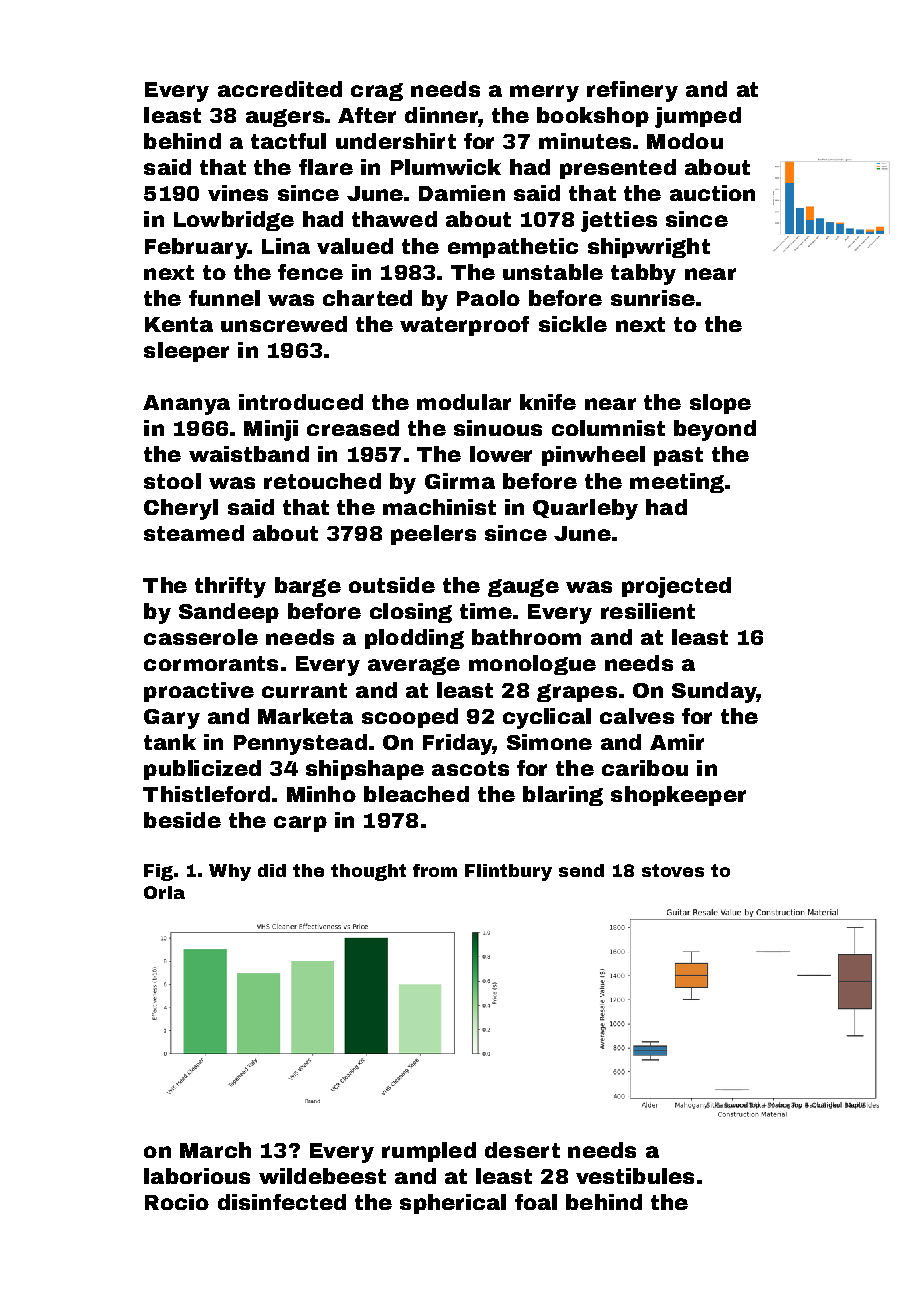 Image resolution: width=909 pixels, height=1291 pixels. Describe the element at coordinates (635, 1176) in the image. I see `vestibules` at that location.
